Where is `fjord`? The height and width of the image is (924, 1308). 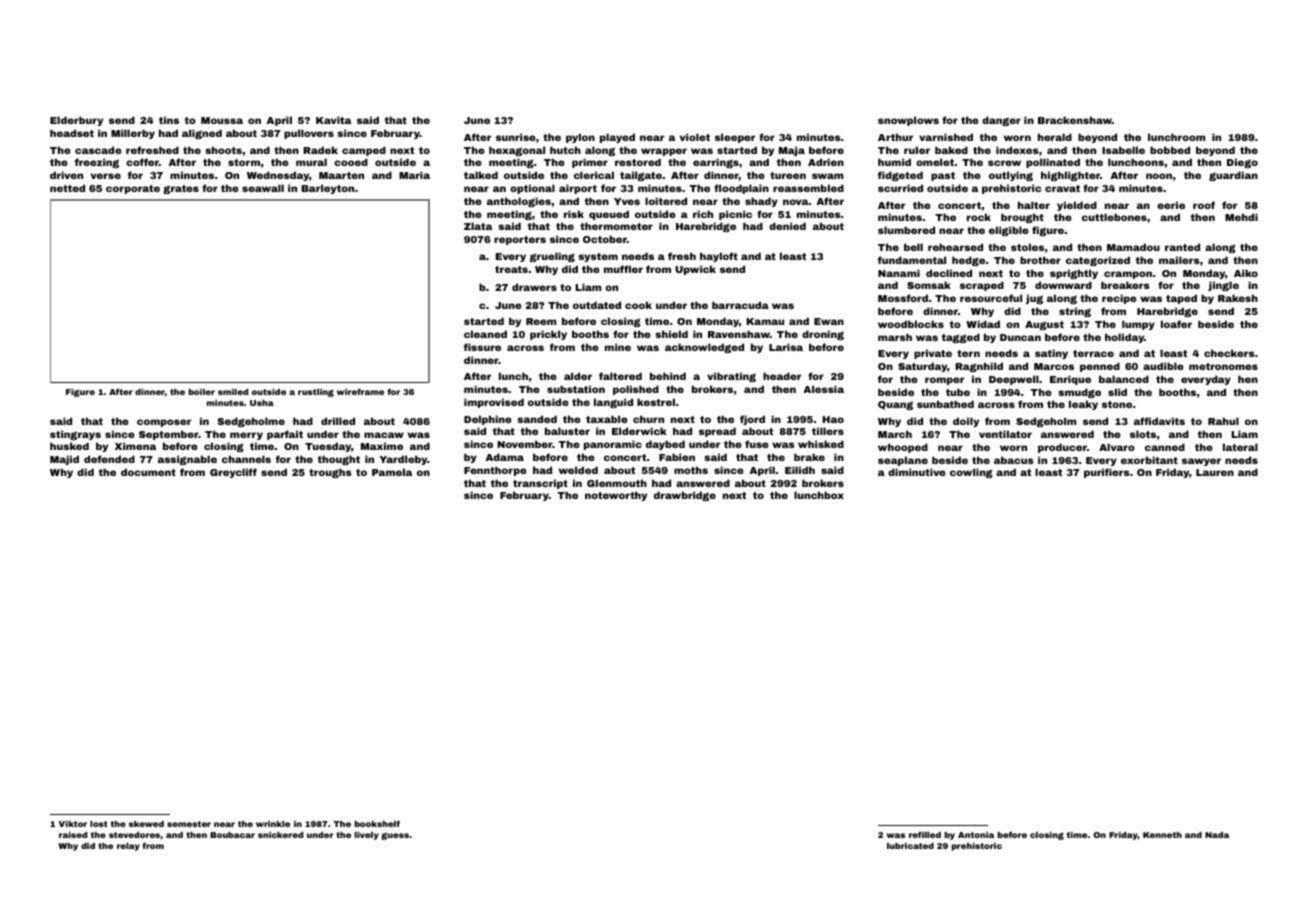
fjord is located at coordinates (752, 420).
